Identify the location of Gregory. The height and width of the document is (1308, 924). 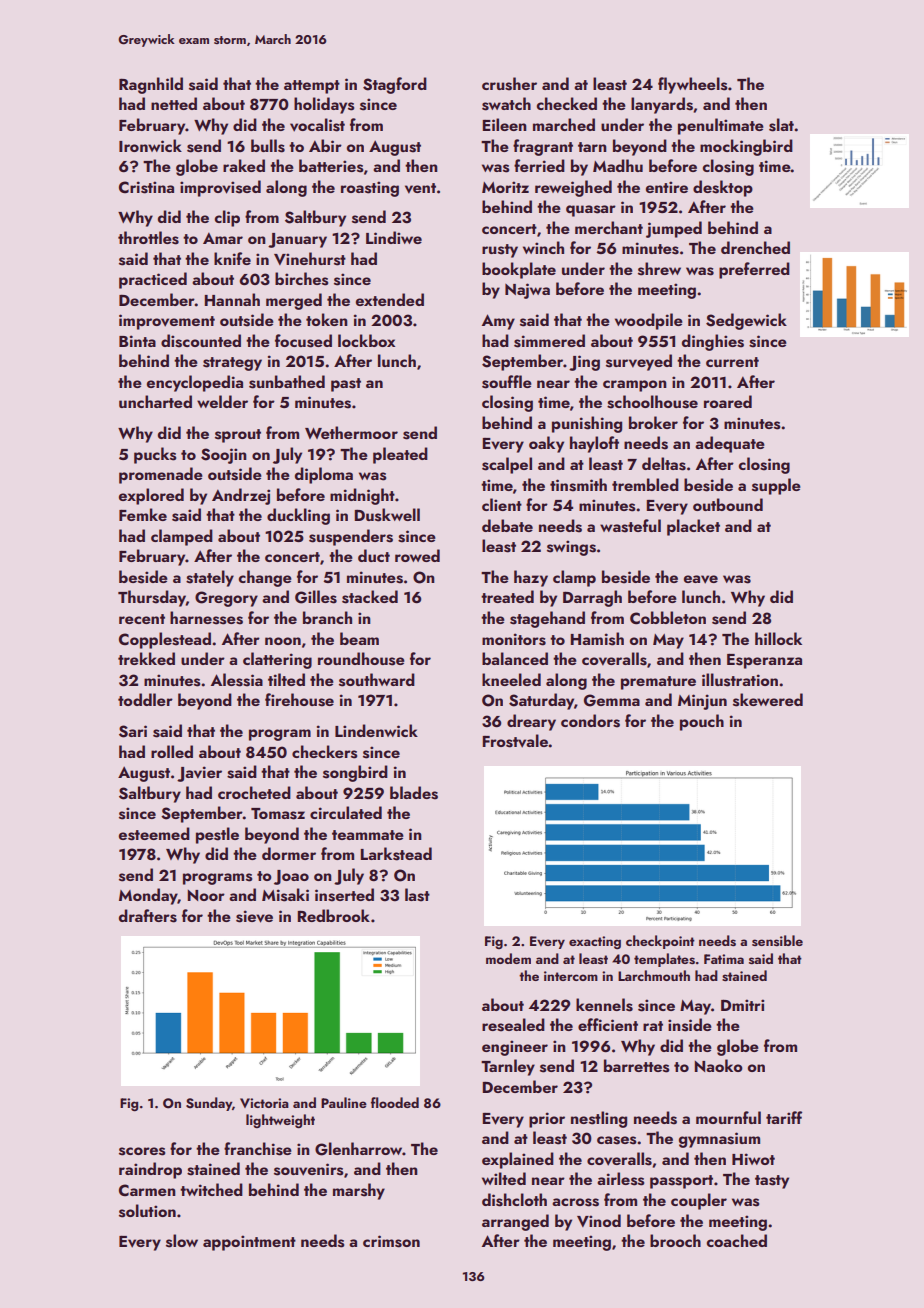
(226, 599).
